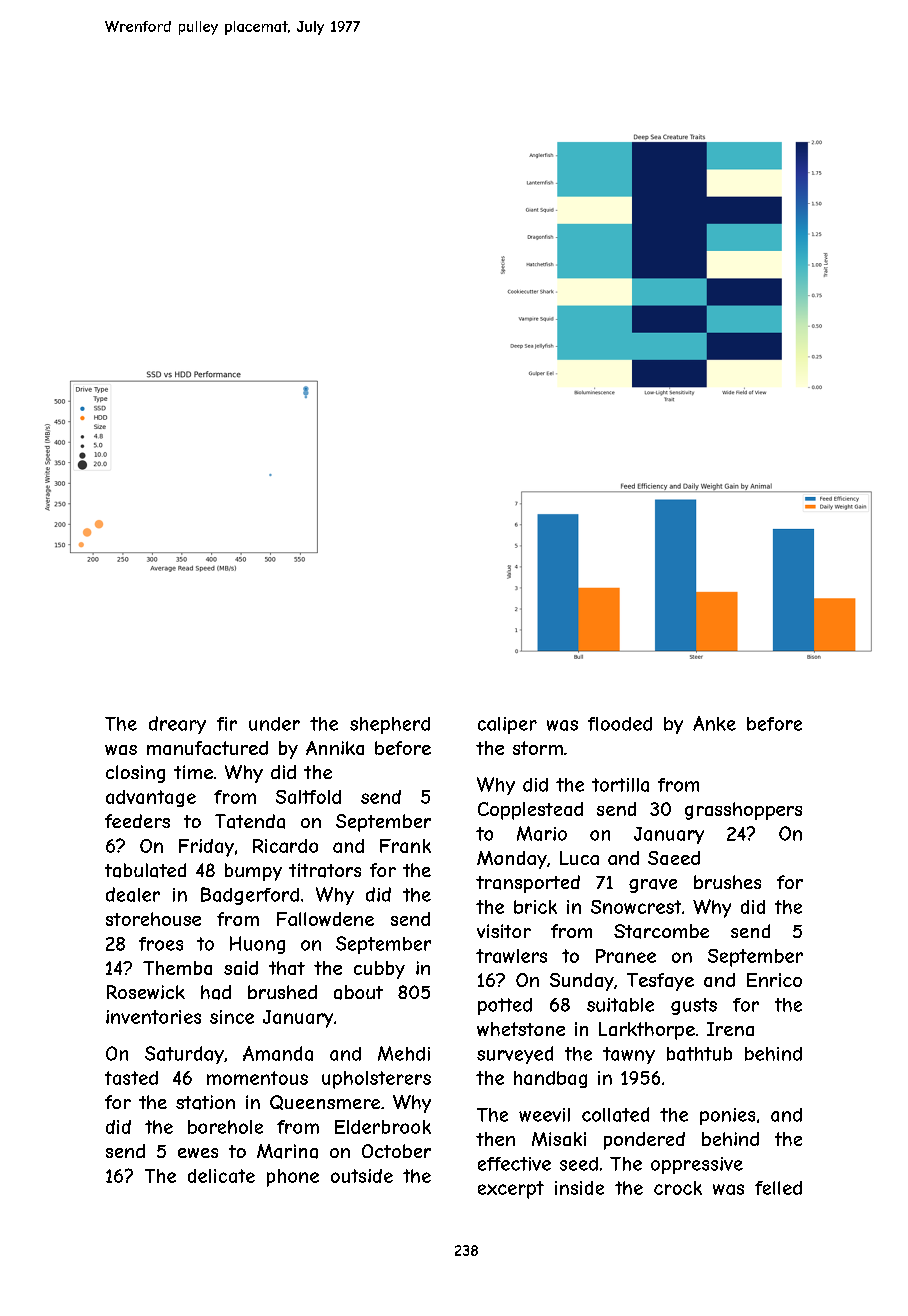 The height and width of the screenshot is (1316, 908). I want to click on brushes, so click(727, 882).
